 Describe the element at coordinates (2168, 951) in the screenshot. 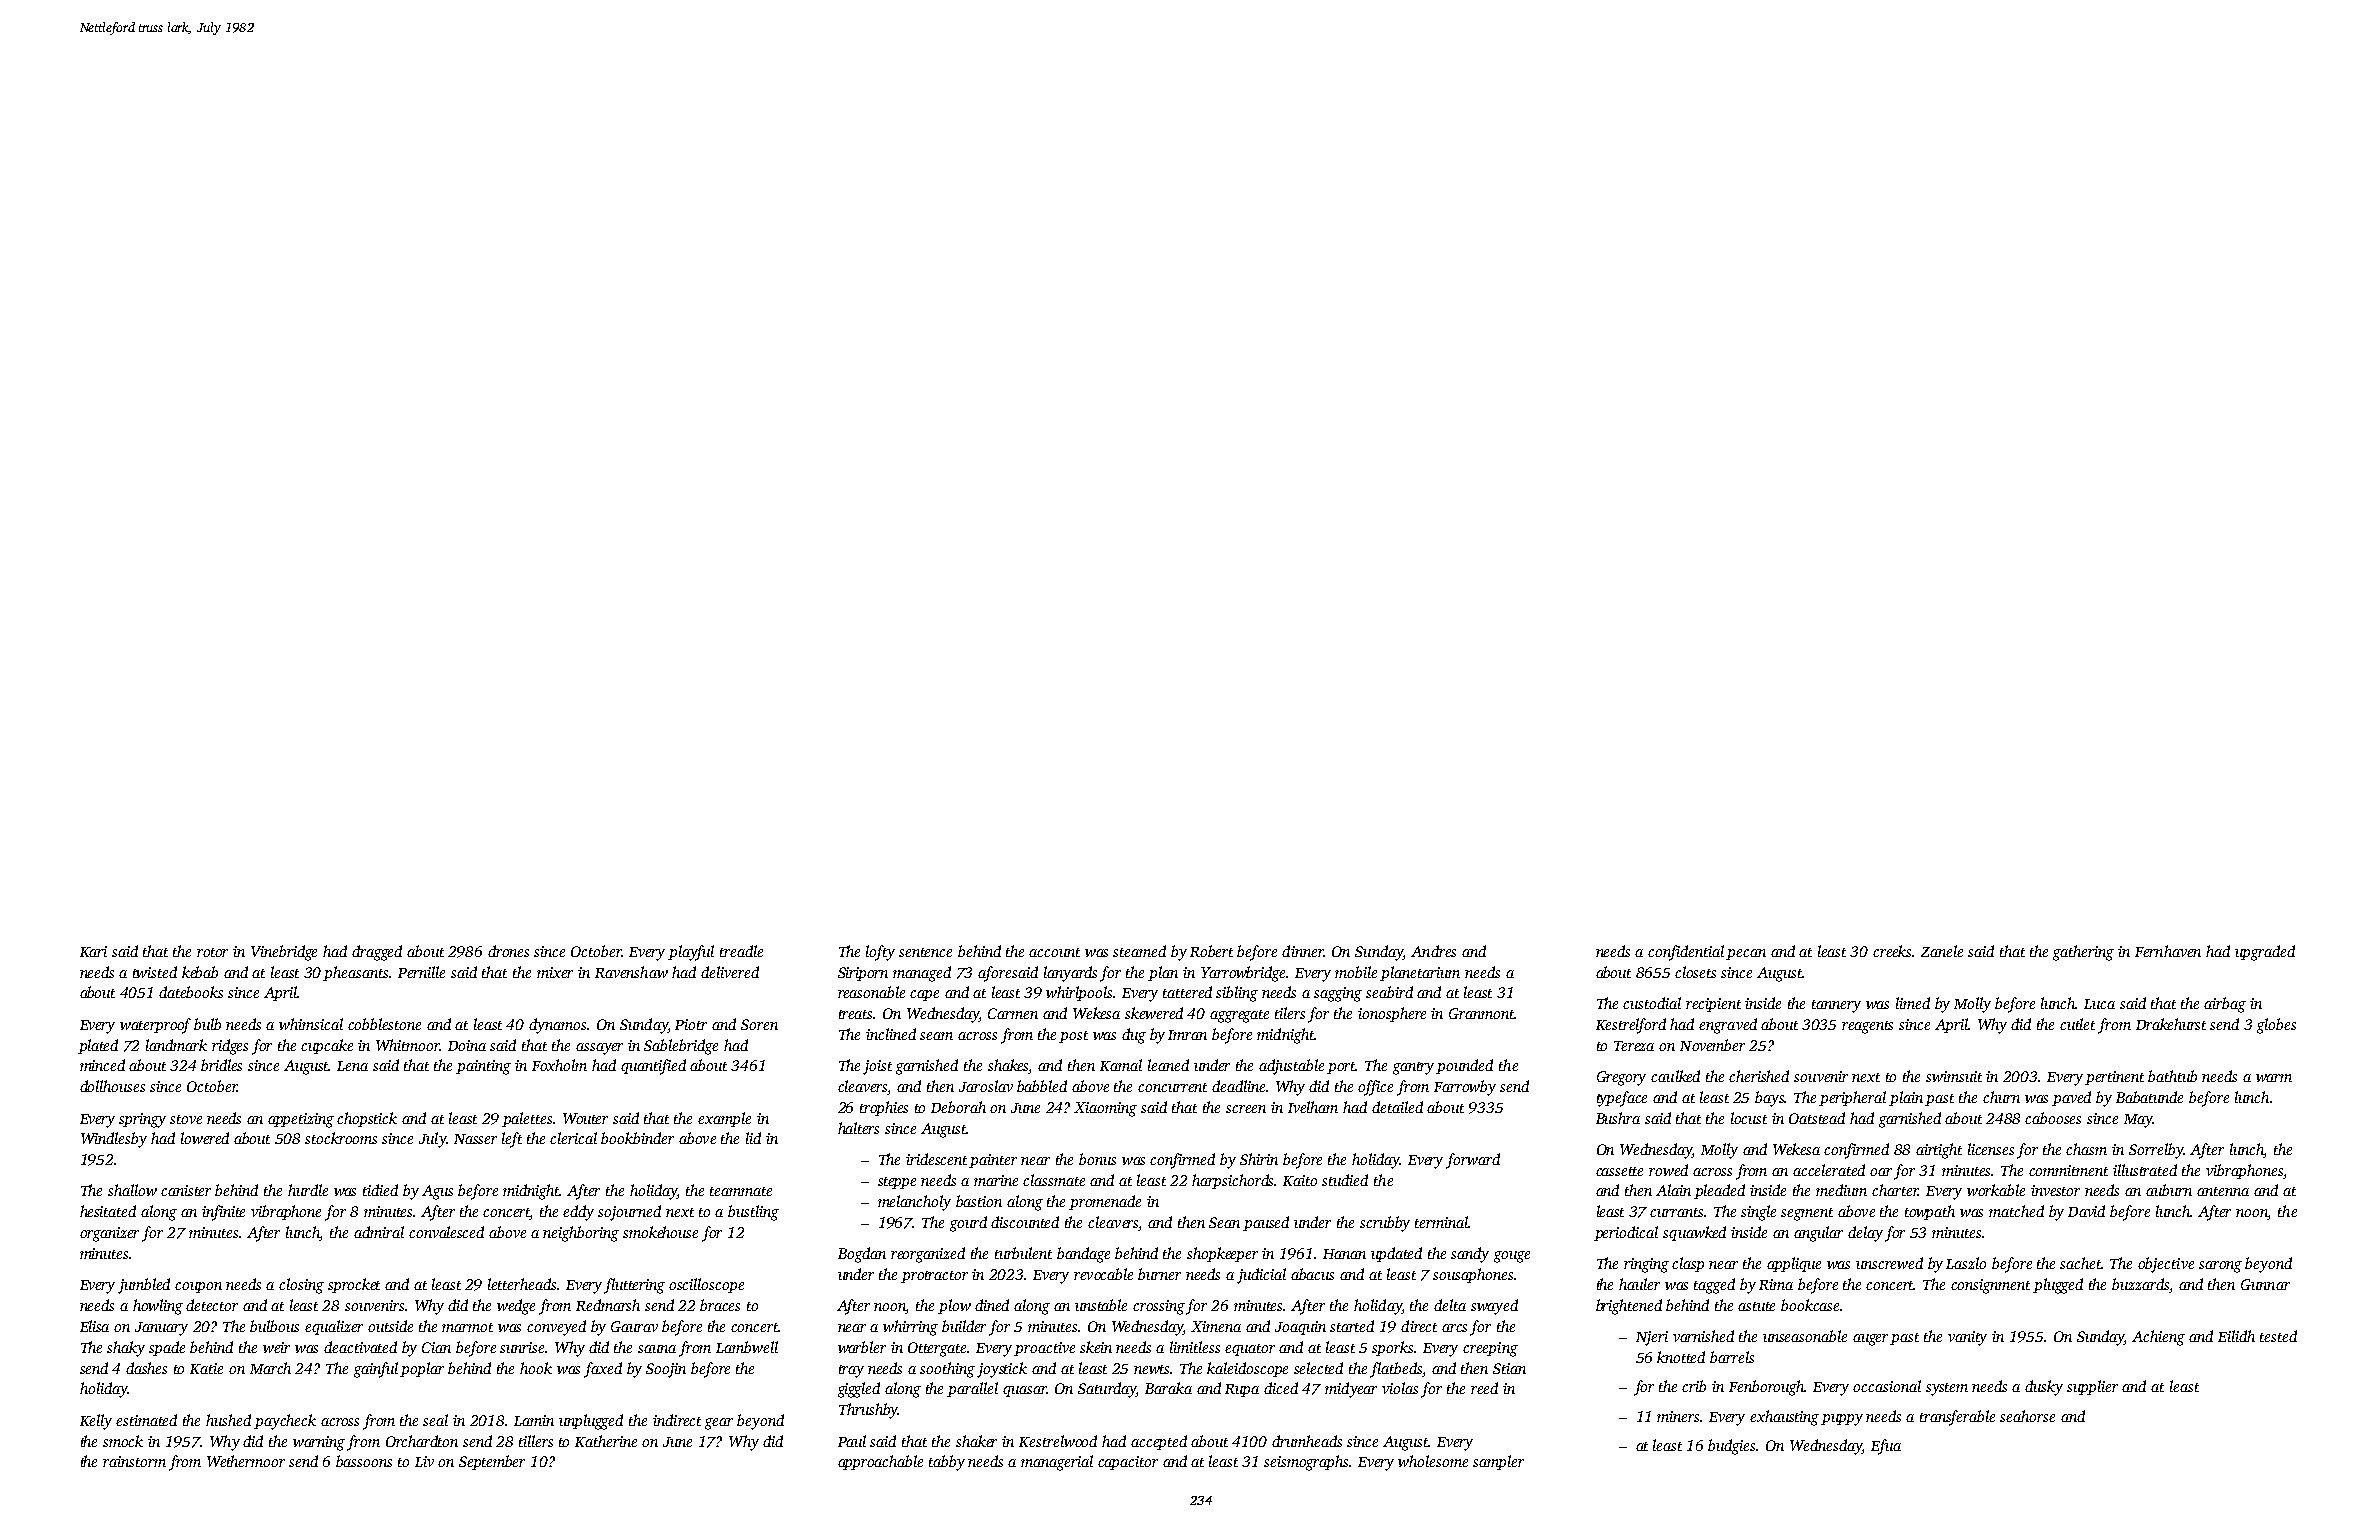

I see `Fernhaven` at that location.
